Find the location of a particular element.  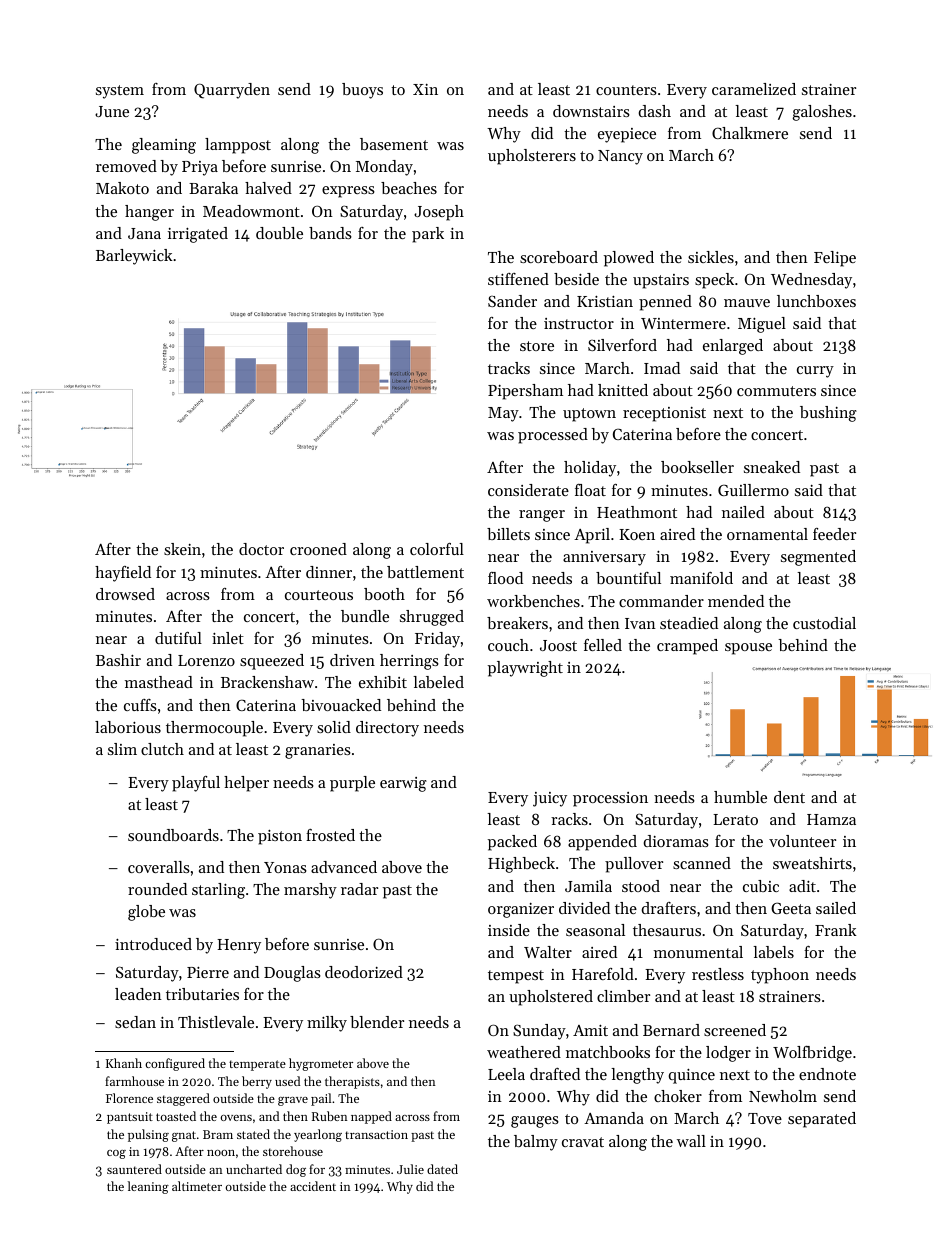

hayfield is located at coordinates (123, 574).
